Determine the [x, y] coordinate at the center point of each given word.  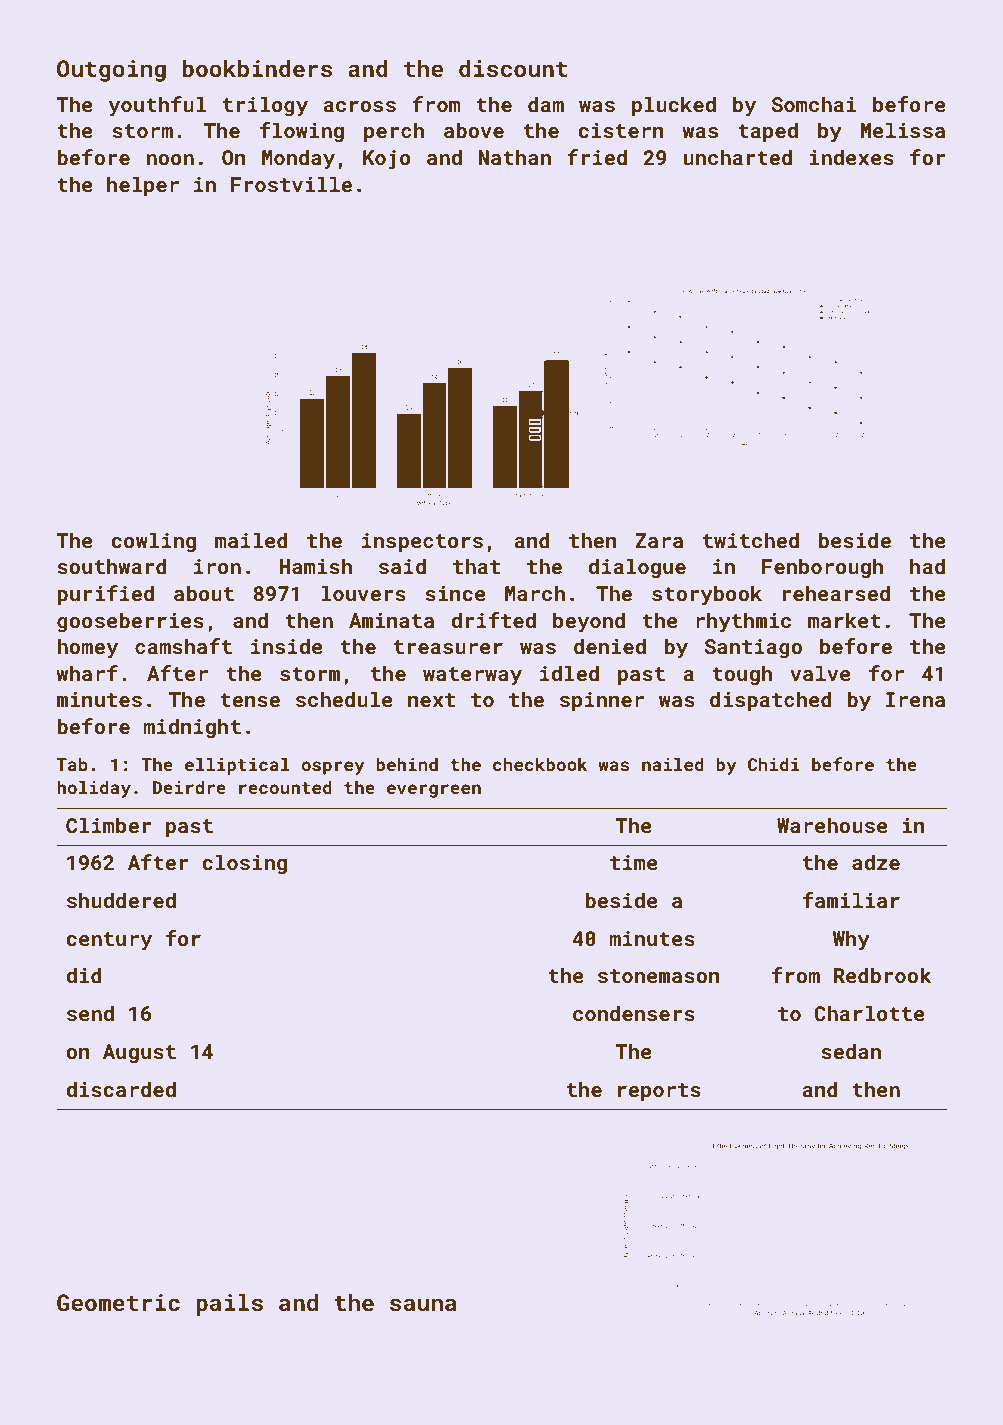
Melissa [903, 130]
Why [851, 940]
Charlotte [869, 1013]
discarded [121, 1089]
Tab [72, 764]
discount [513, 68]
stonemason [658, 976]
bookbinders [257, 68]
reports [659, 1092]
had [927, 566]
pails [229, 1304]
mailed [251, 540]
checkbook [540, 764]
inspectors [422, 542]
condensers [634, 1013]
